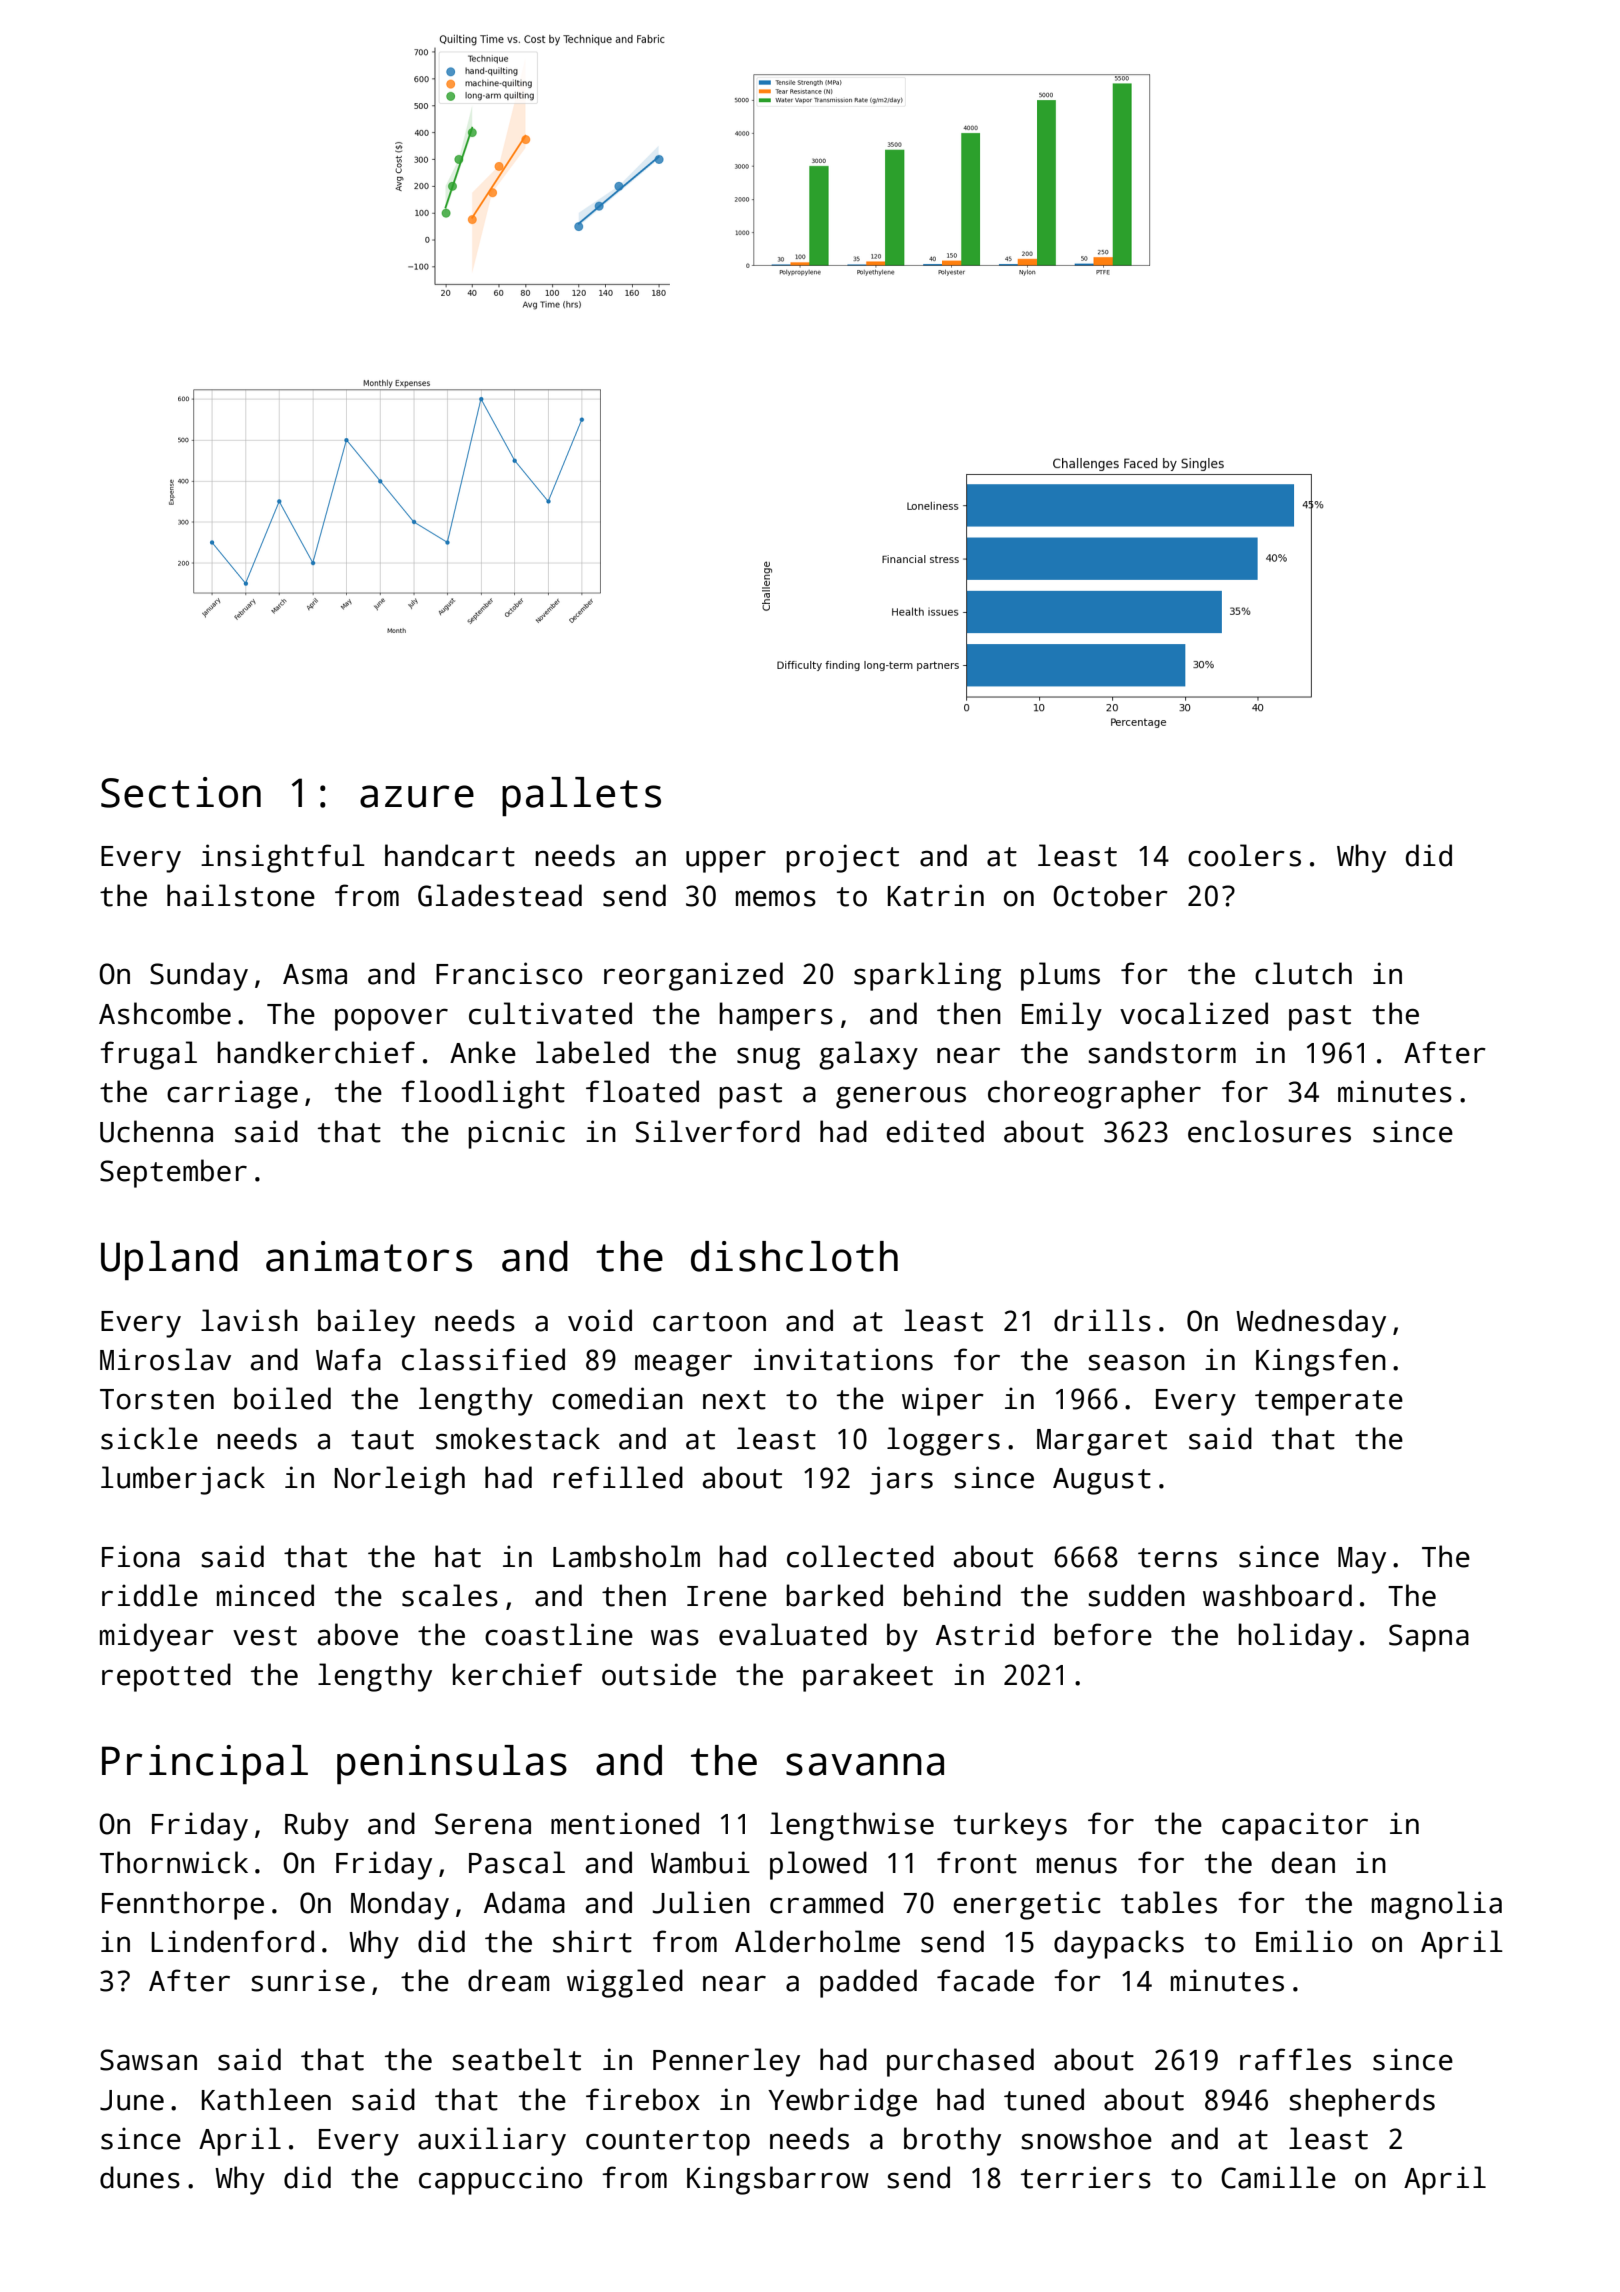 This page has width=1620, height=2292. I want to click on coolers, so click(1244, 855).
